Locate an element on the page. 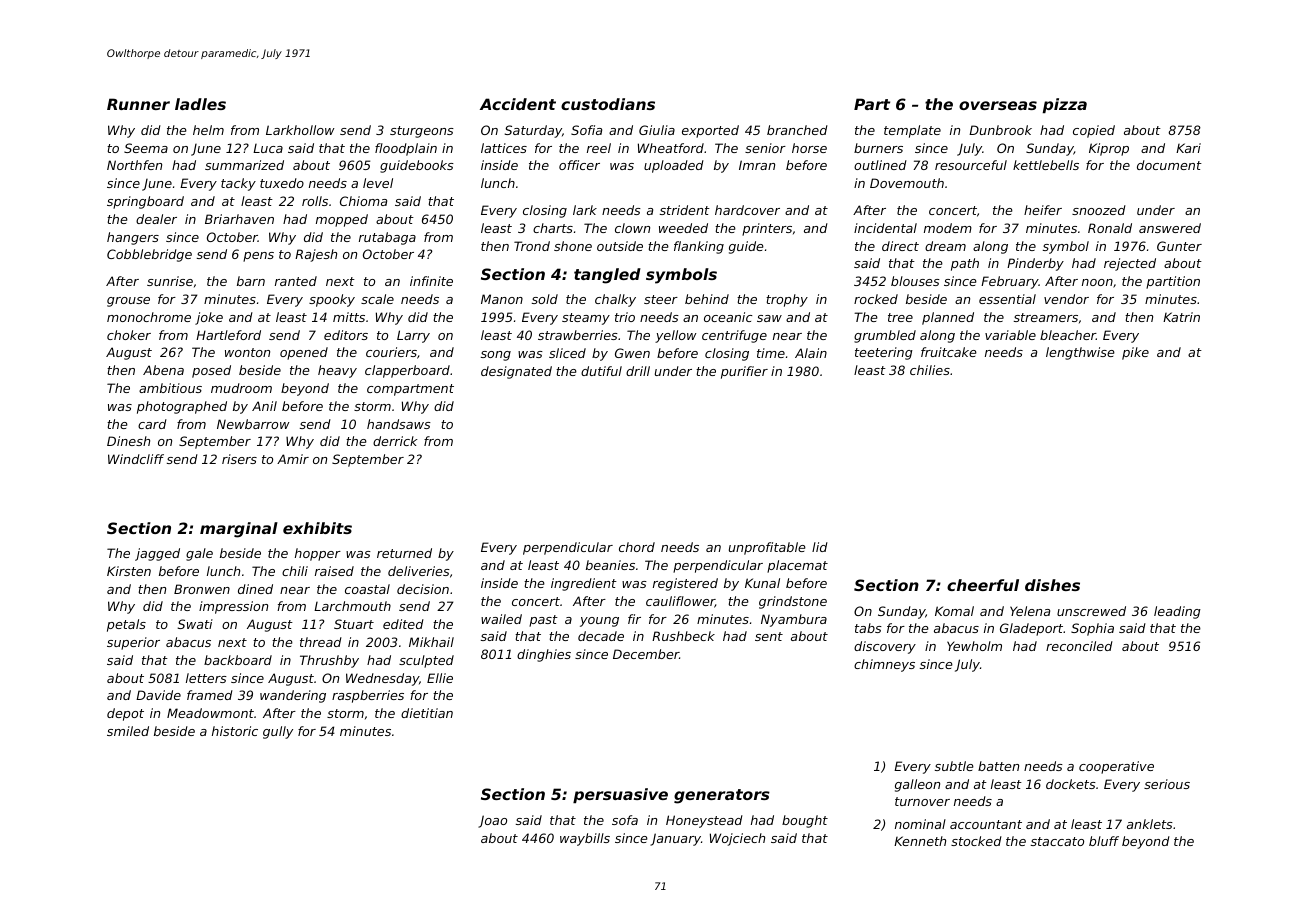  behind is located at coordinates (707, 299).
